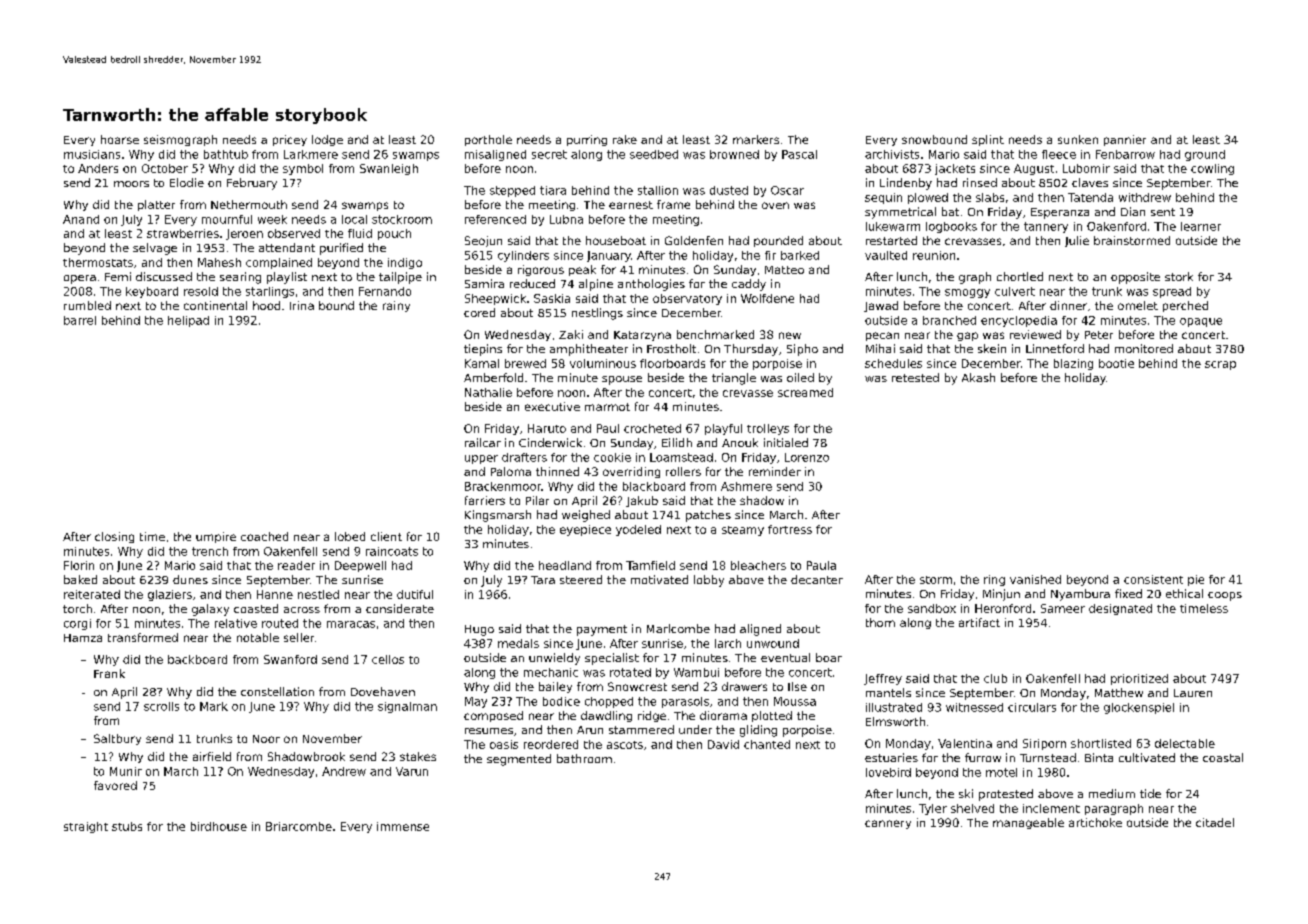  What do you see at coordinates (734, 154) in the page?
I see `browned` at bounding box center [734, 154].
